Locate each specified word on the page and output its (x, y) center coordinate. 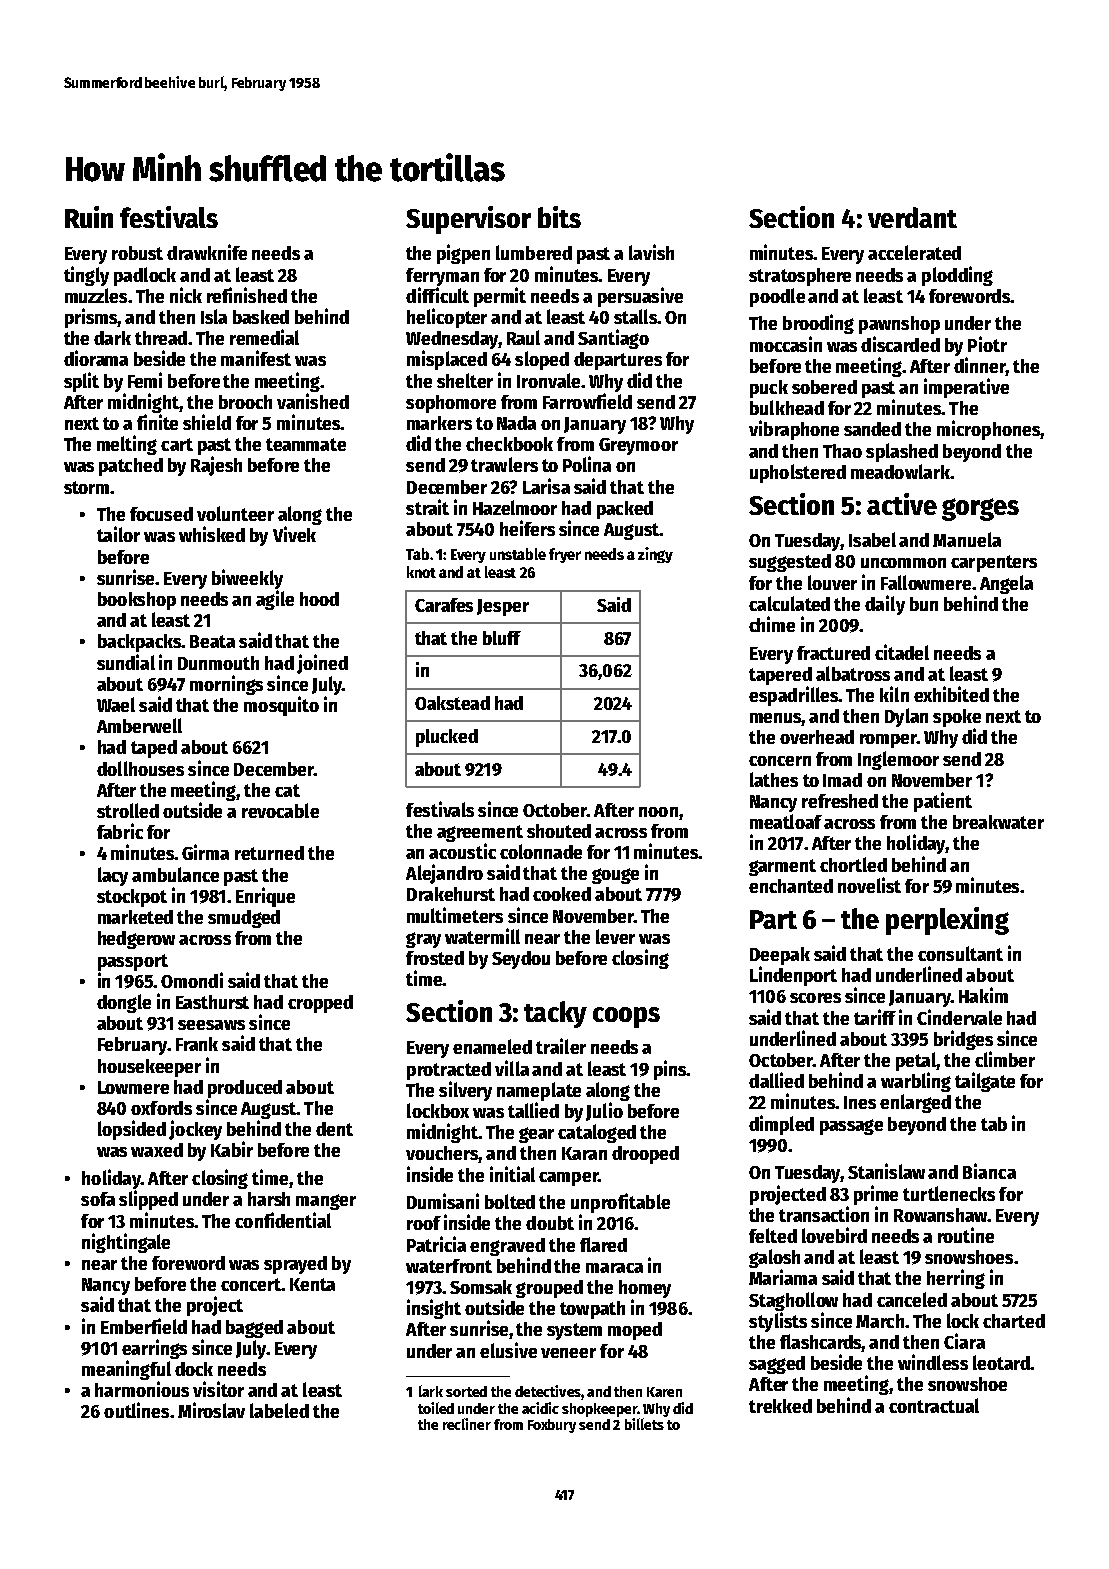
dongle (124, 1003)
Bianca (989, 1171)
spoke (957, 718)
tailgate (985, 1082)
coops (626, 1017)
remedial (264, 337)
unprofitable (620, 1203)
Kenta (312, 1284)
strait (427, 507)
